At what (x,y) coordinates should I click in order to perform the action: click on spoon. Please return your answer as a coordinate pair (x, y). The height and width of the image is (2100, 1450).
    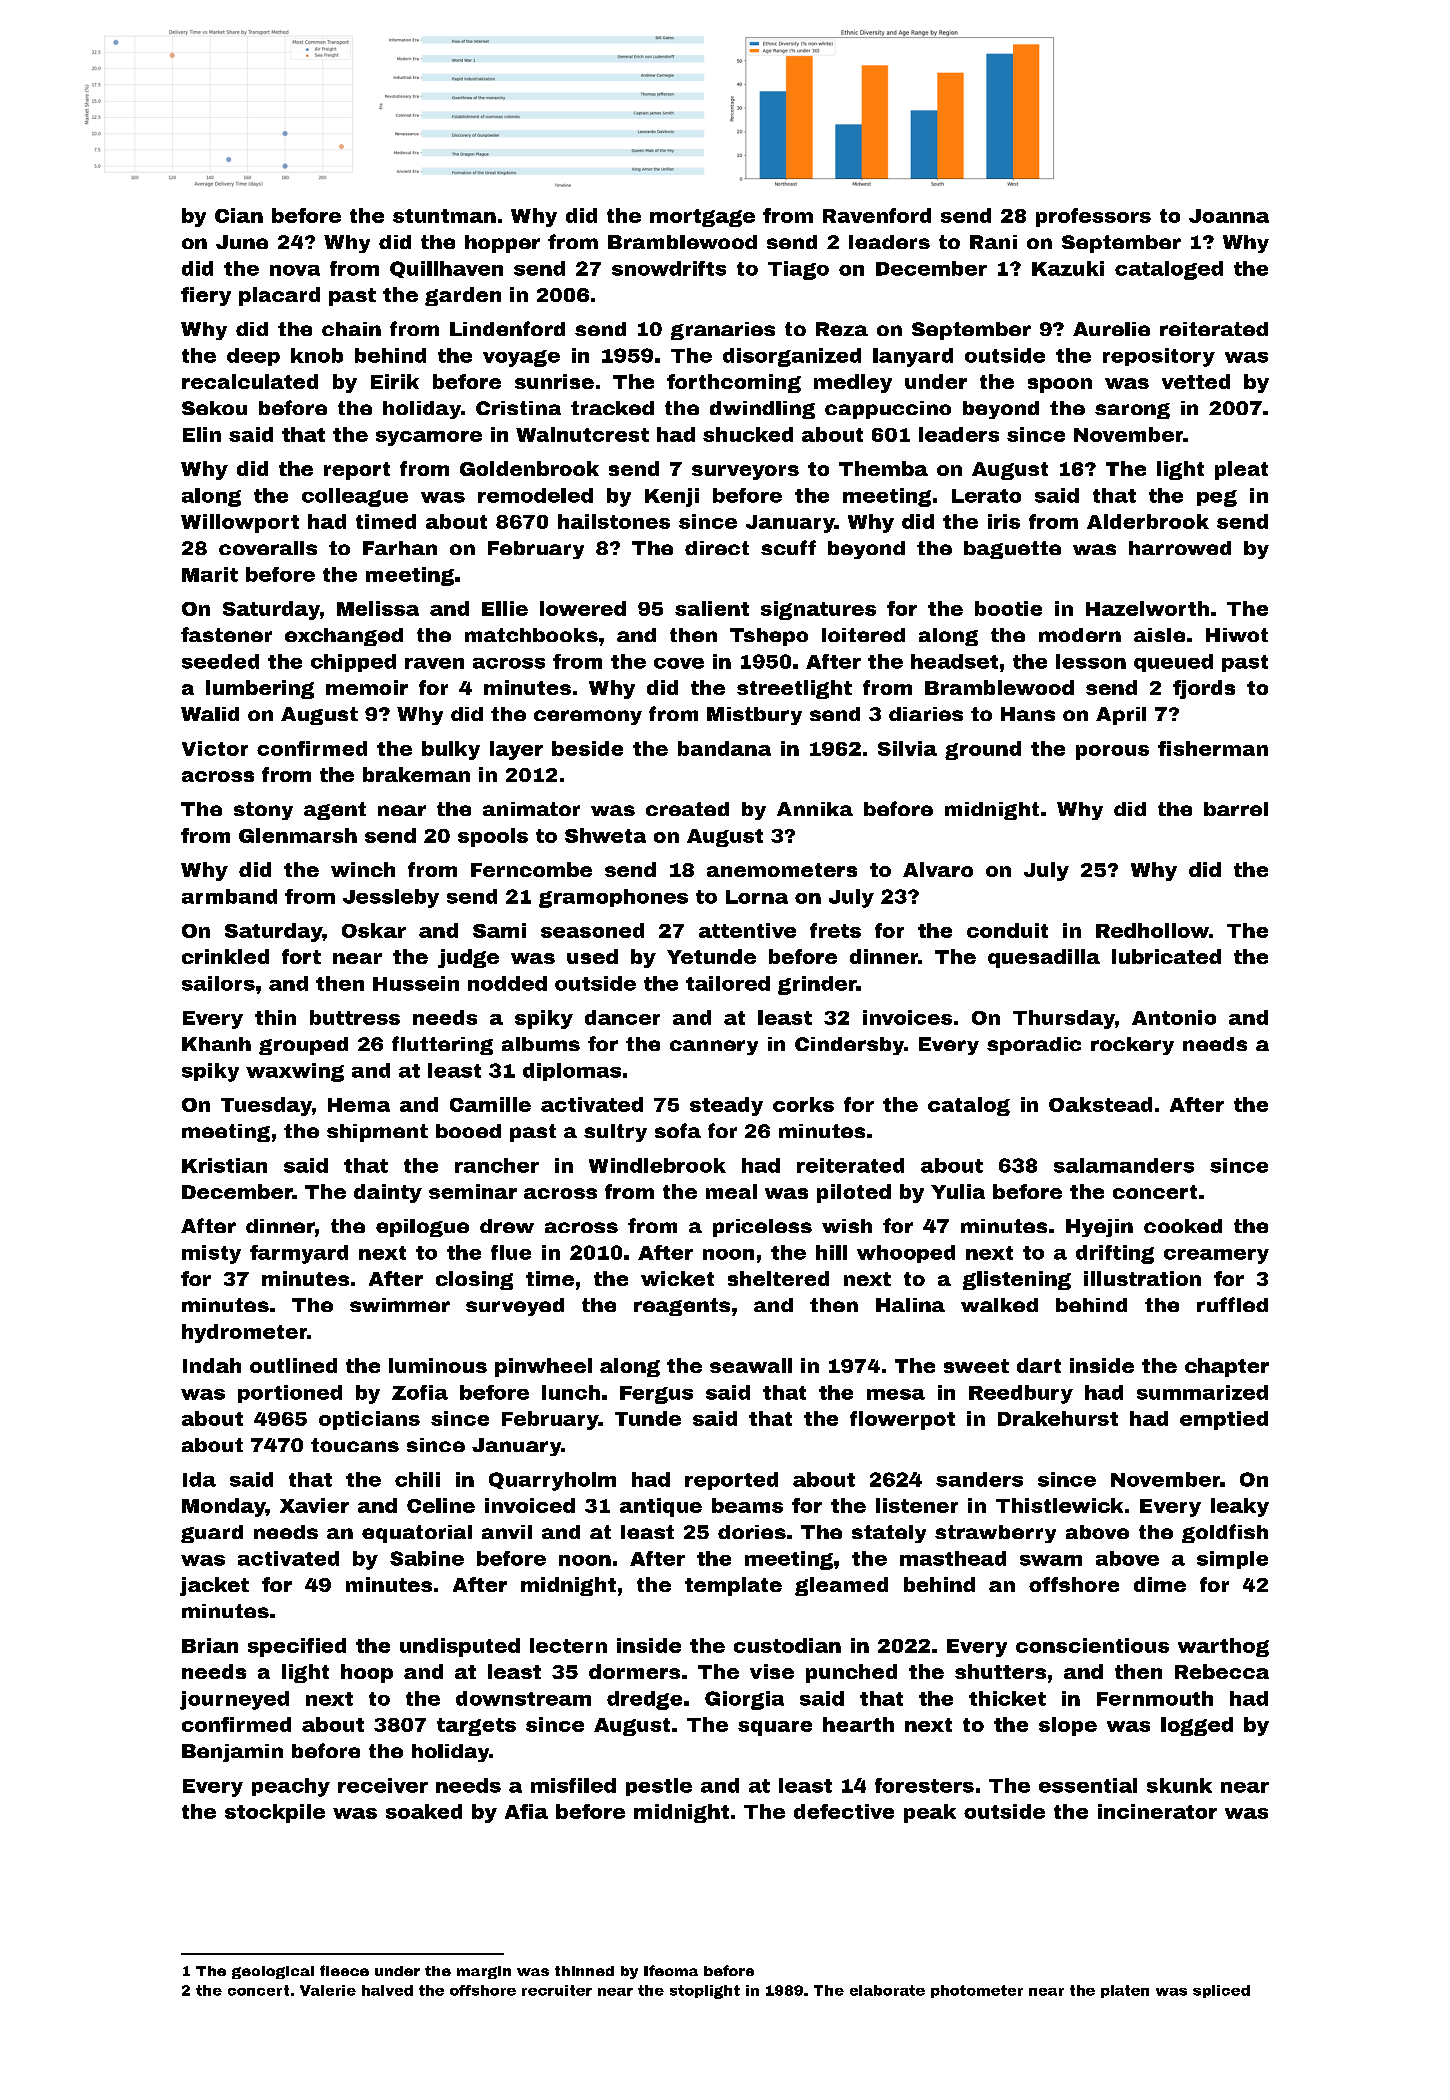
    Looking at the image, I should click on (1060, 385).
